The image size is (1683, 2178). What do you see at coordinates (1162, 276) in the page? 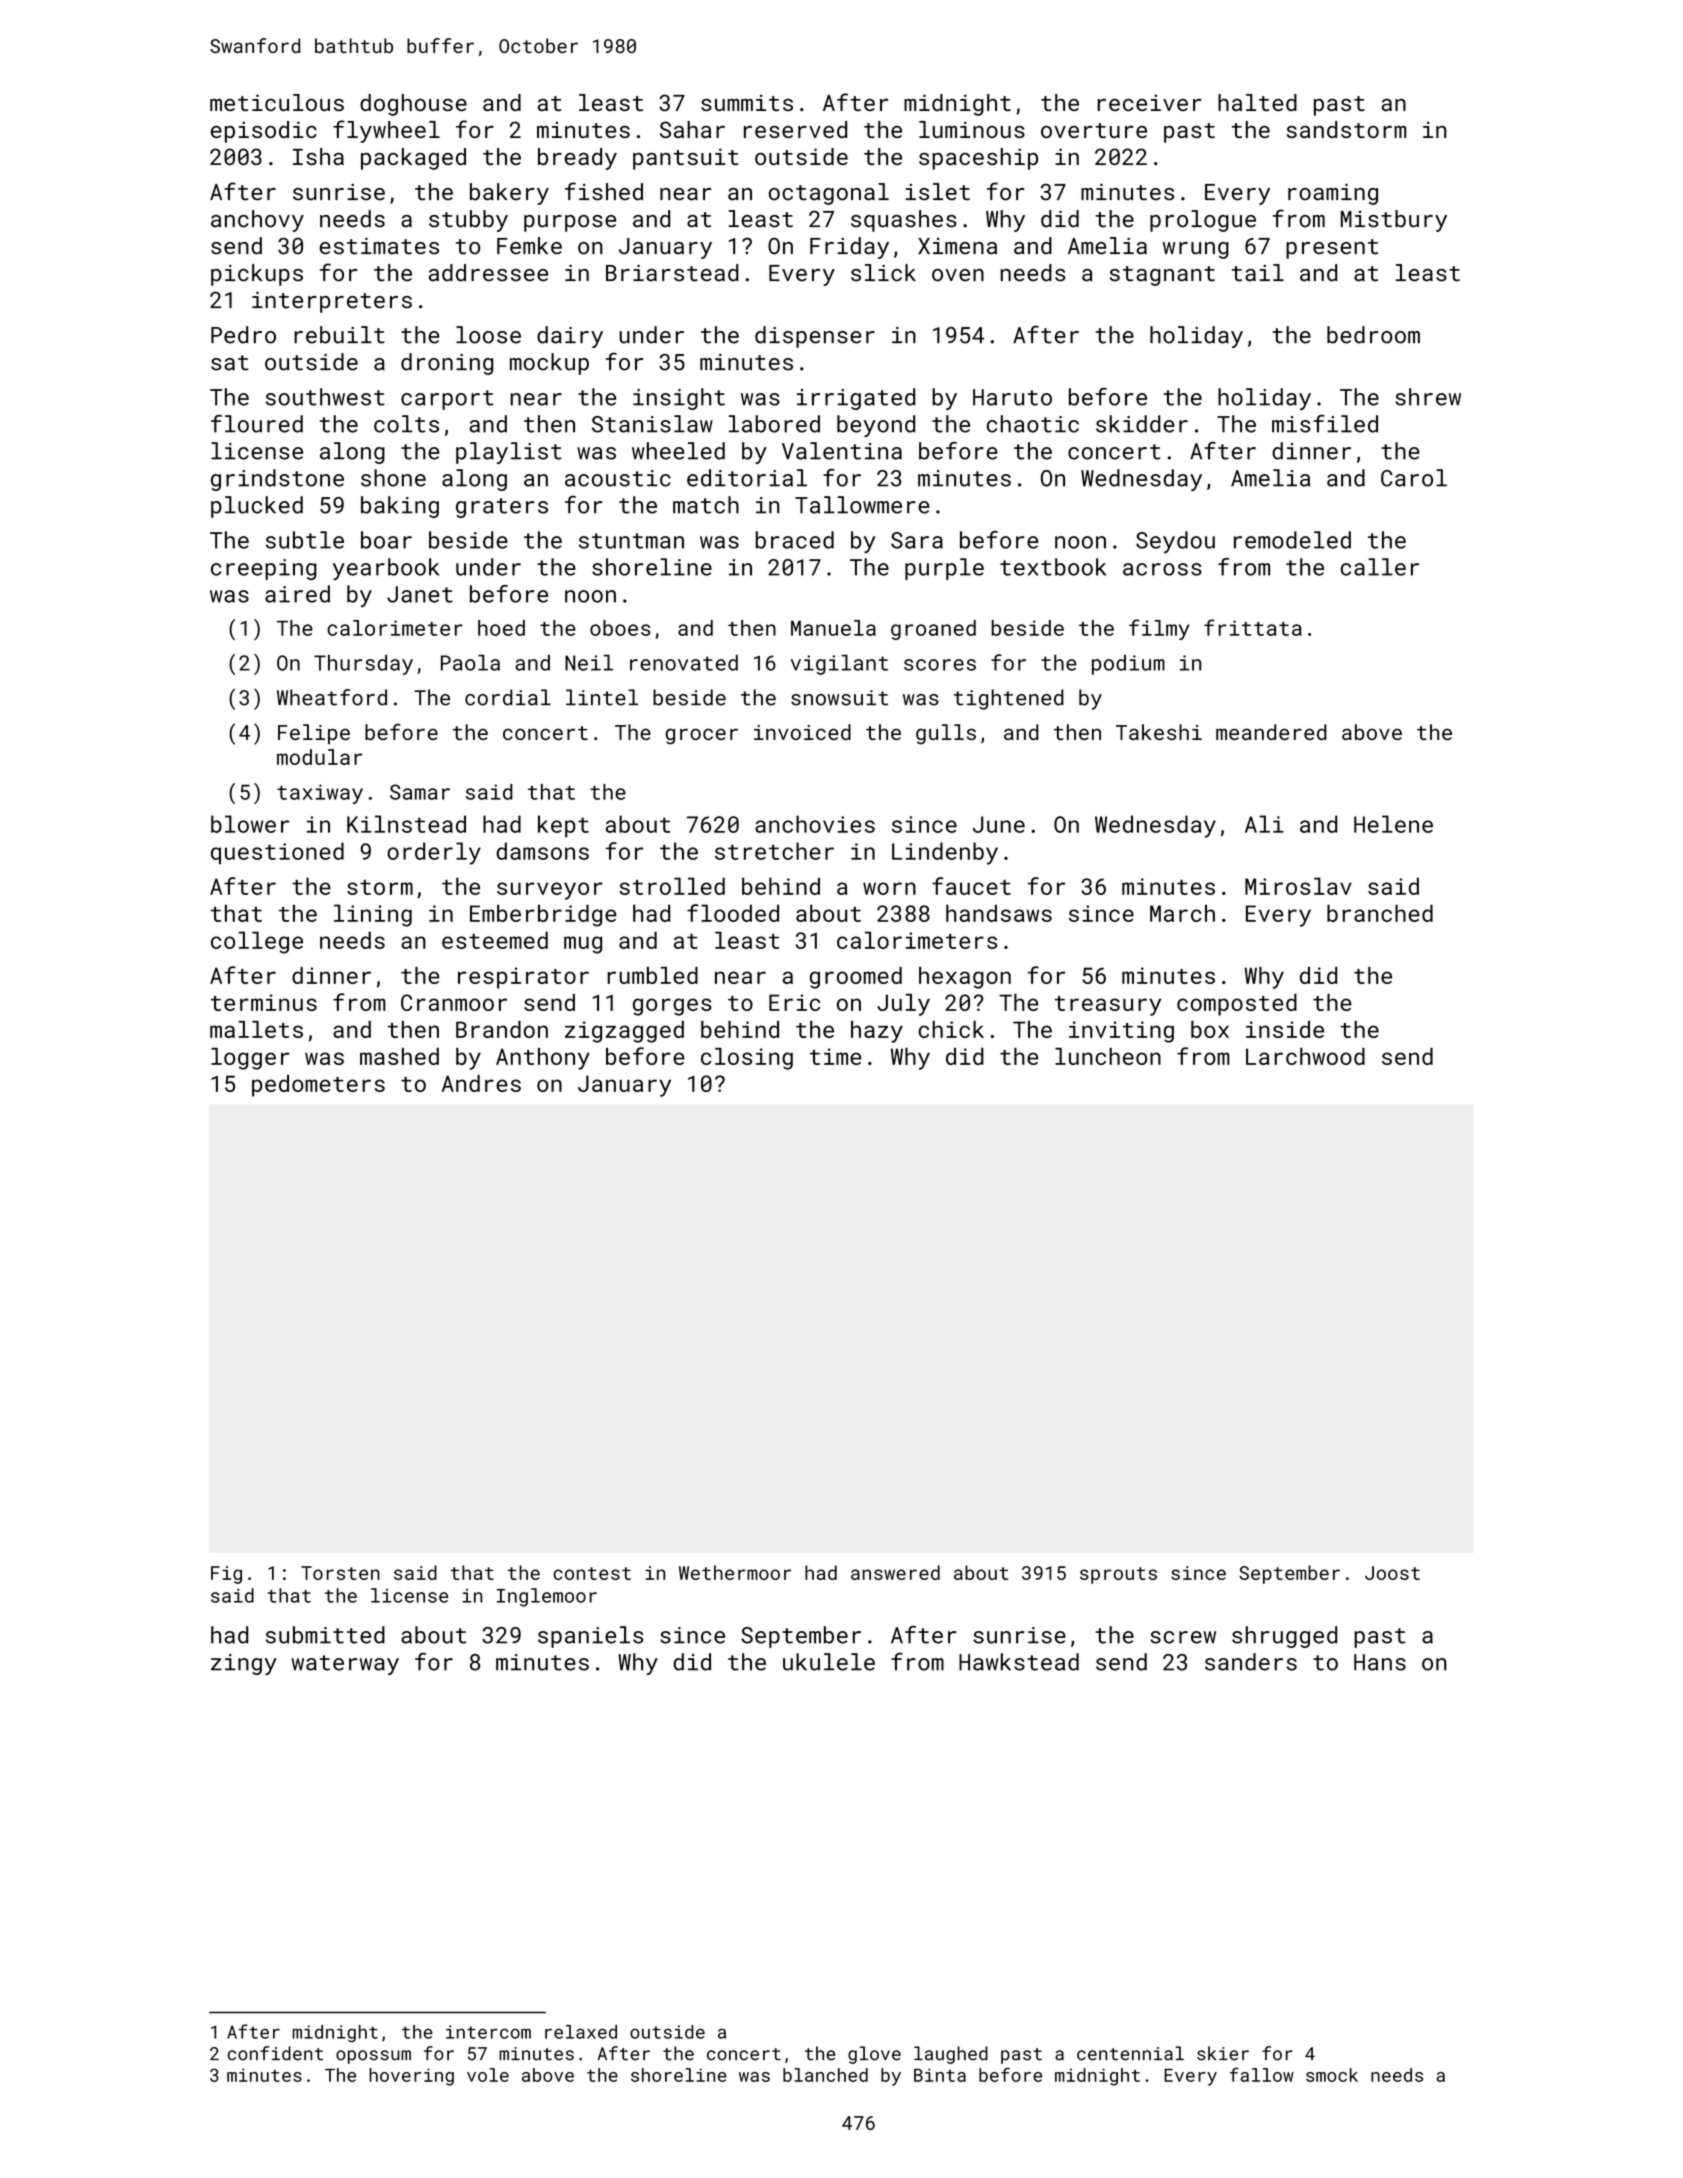
I see `stagnant` at bounding box center [1162, 276].
